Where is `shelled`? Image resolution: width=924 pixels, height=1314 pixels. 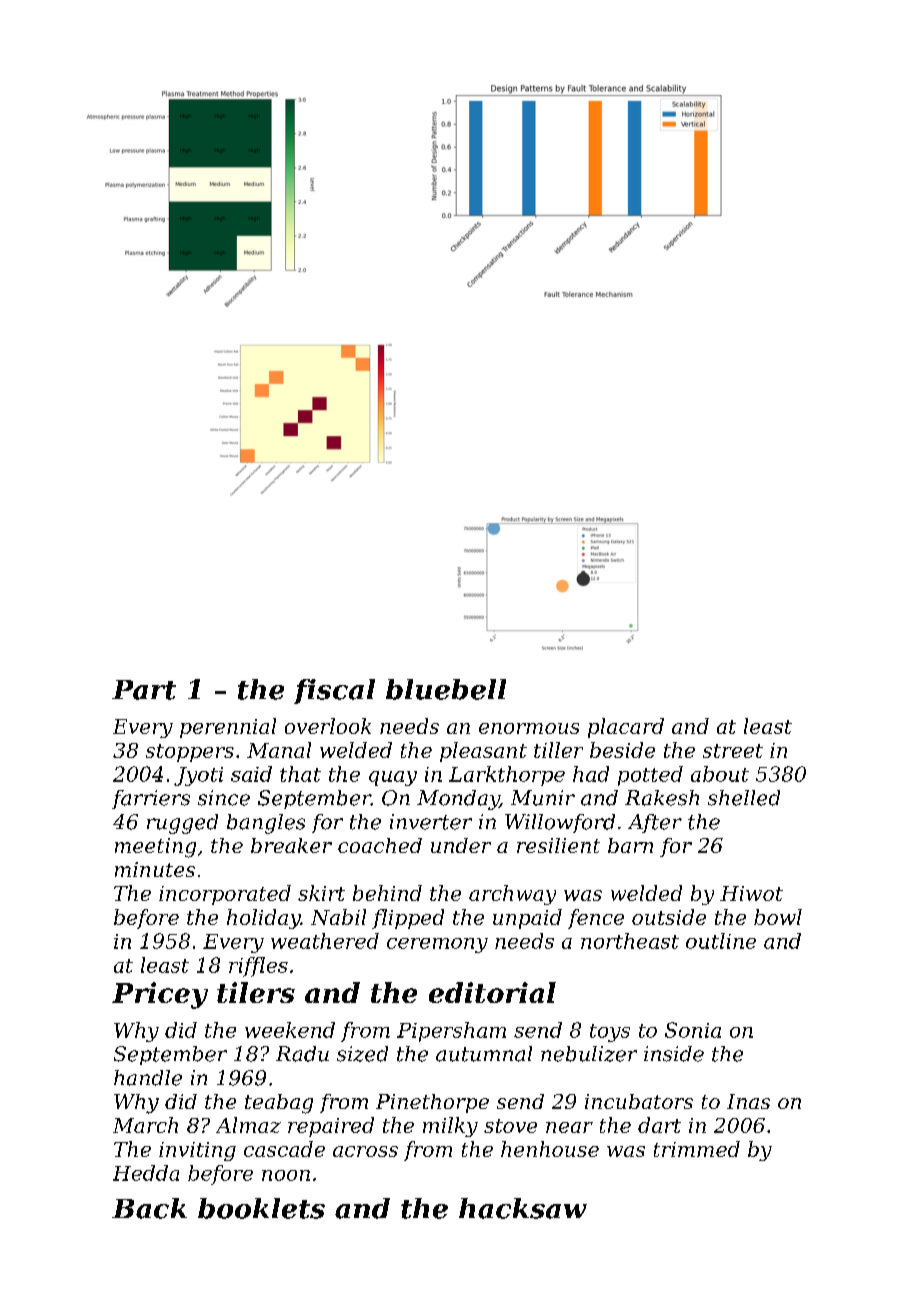 shelled is located at coordinates (744, 798).
